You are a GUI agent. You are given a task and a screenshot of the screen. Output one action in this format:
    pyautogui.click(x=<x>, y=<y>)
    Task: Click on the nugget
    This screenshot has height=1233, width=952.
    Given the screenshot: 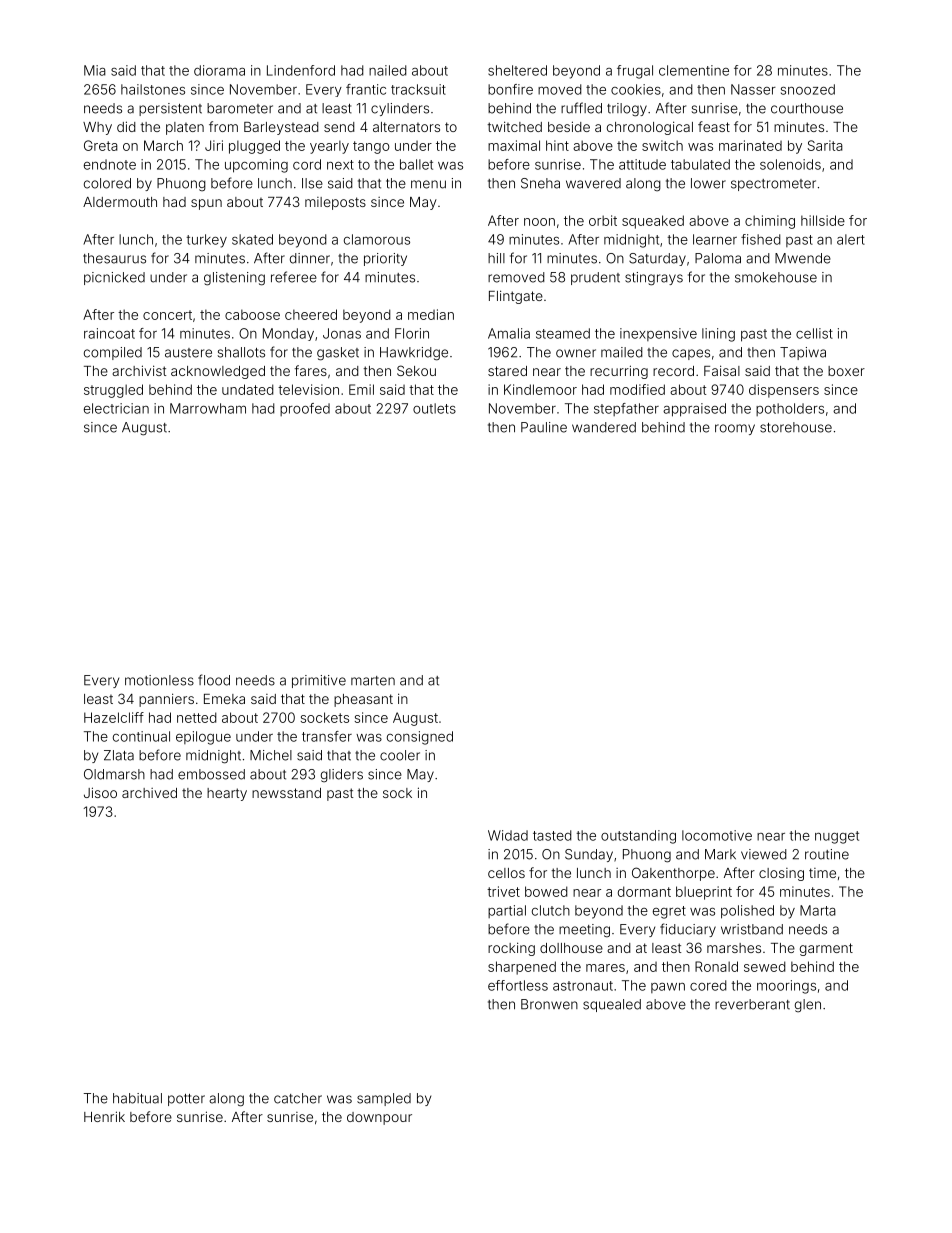 What is the action you would take?
    pyautogui.click(x=837, y=837)
